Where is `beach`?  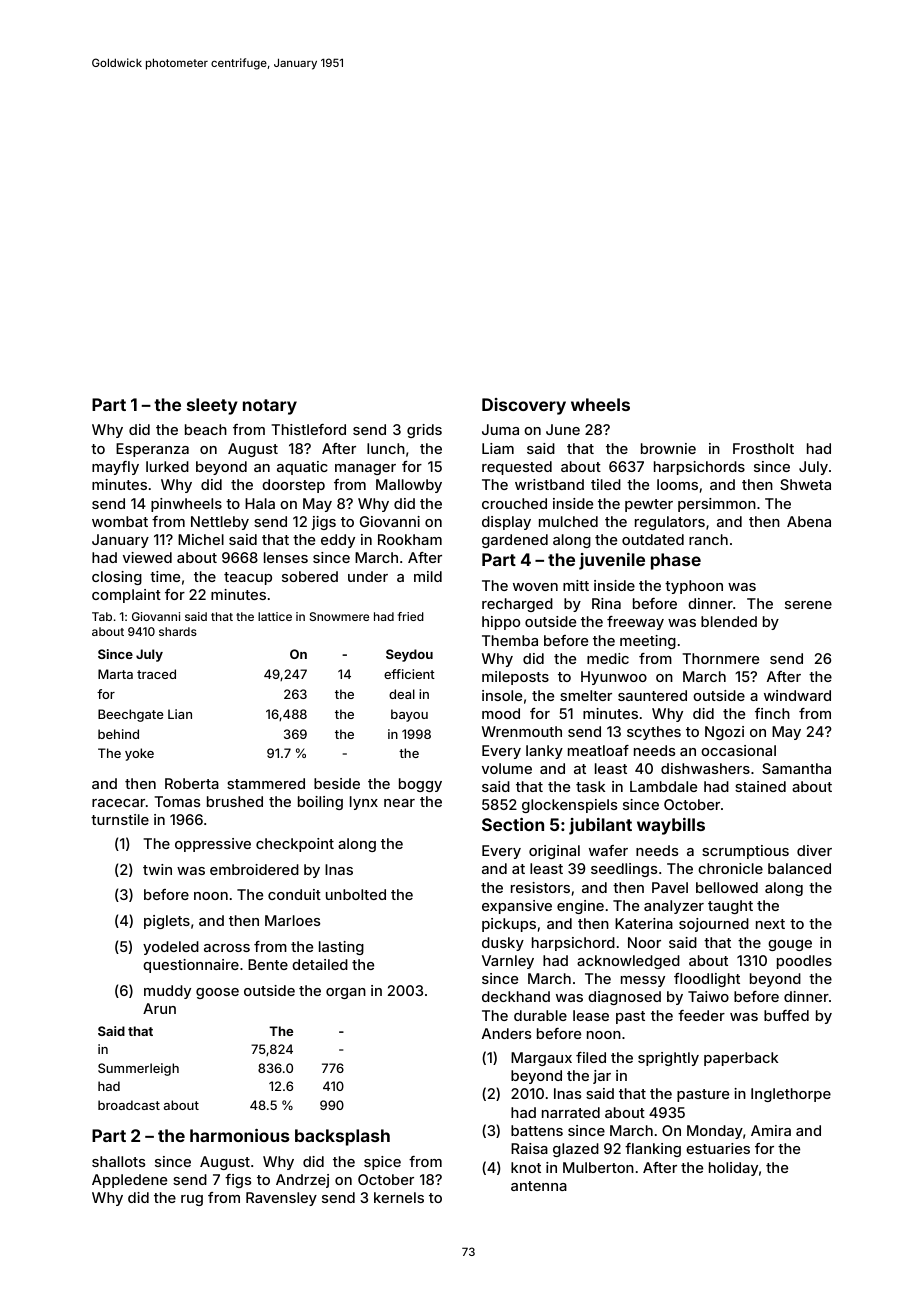 beach is located at coordinates (206, 429).
